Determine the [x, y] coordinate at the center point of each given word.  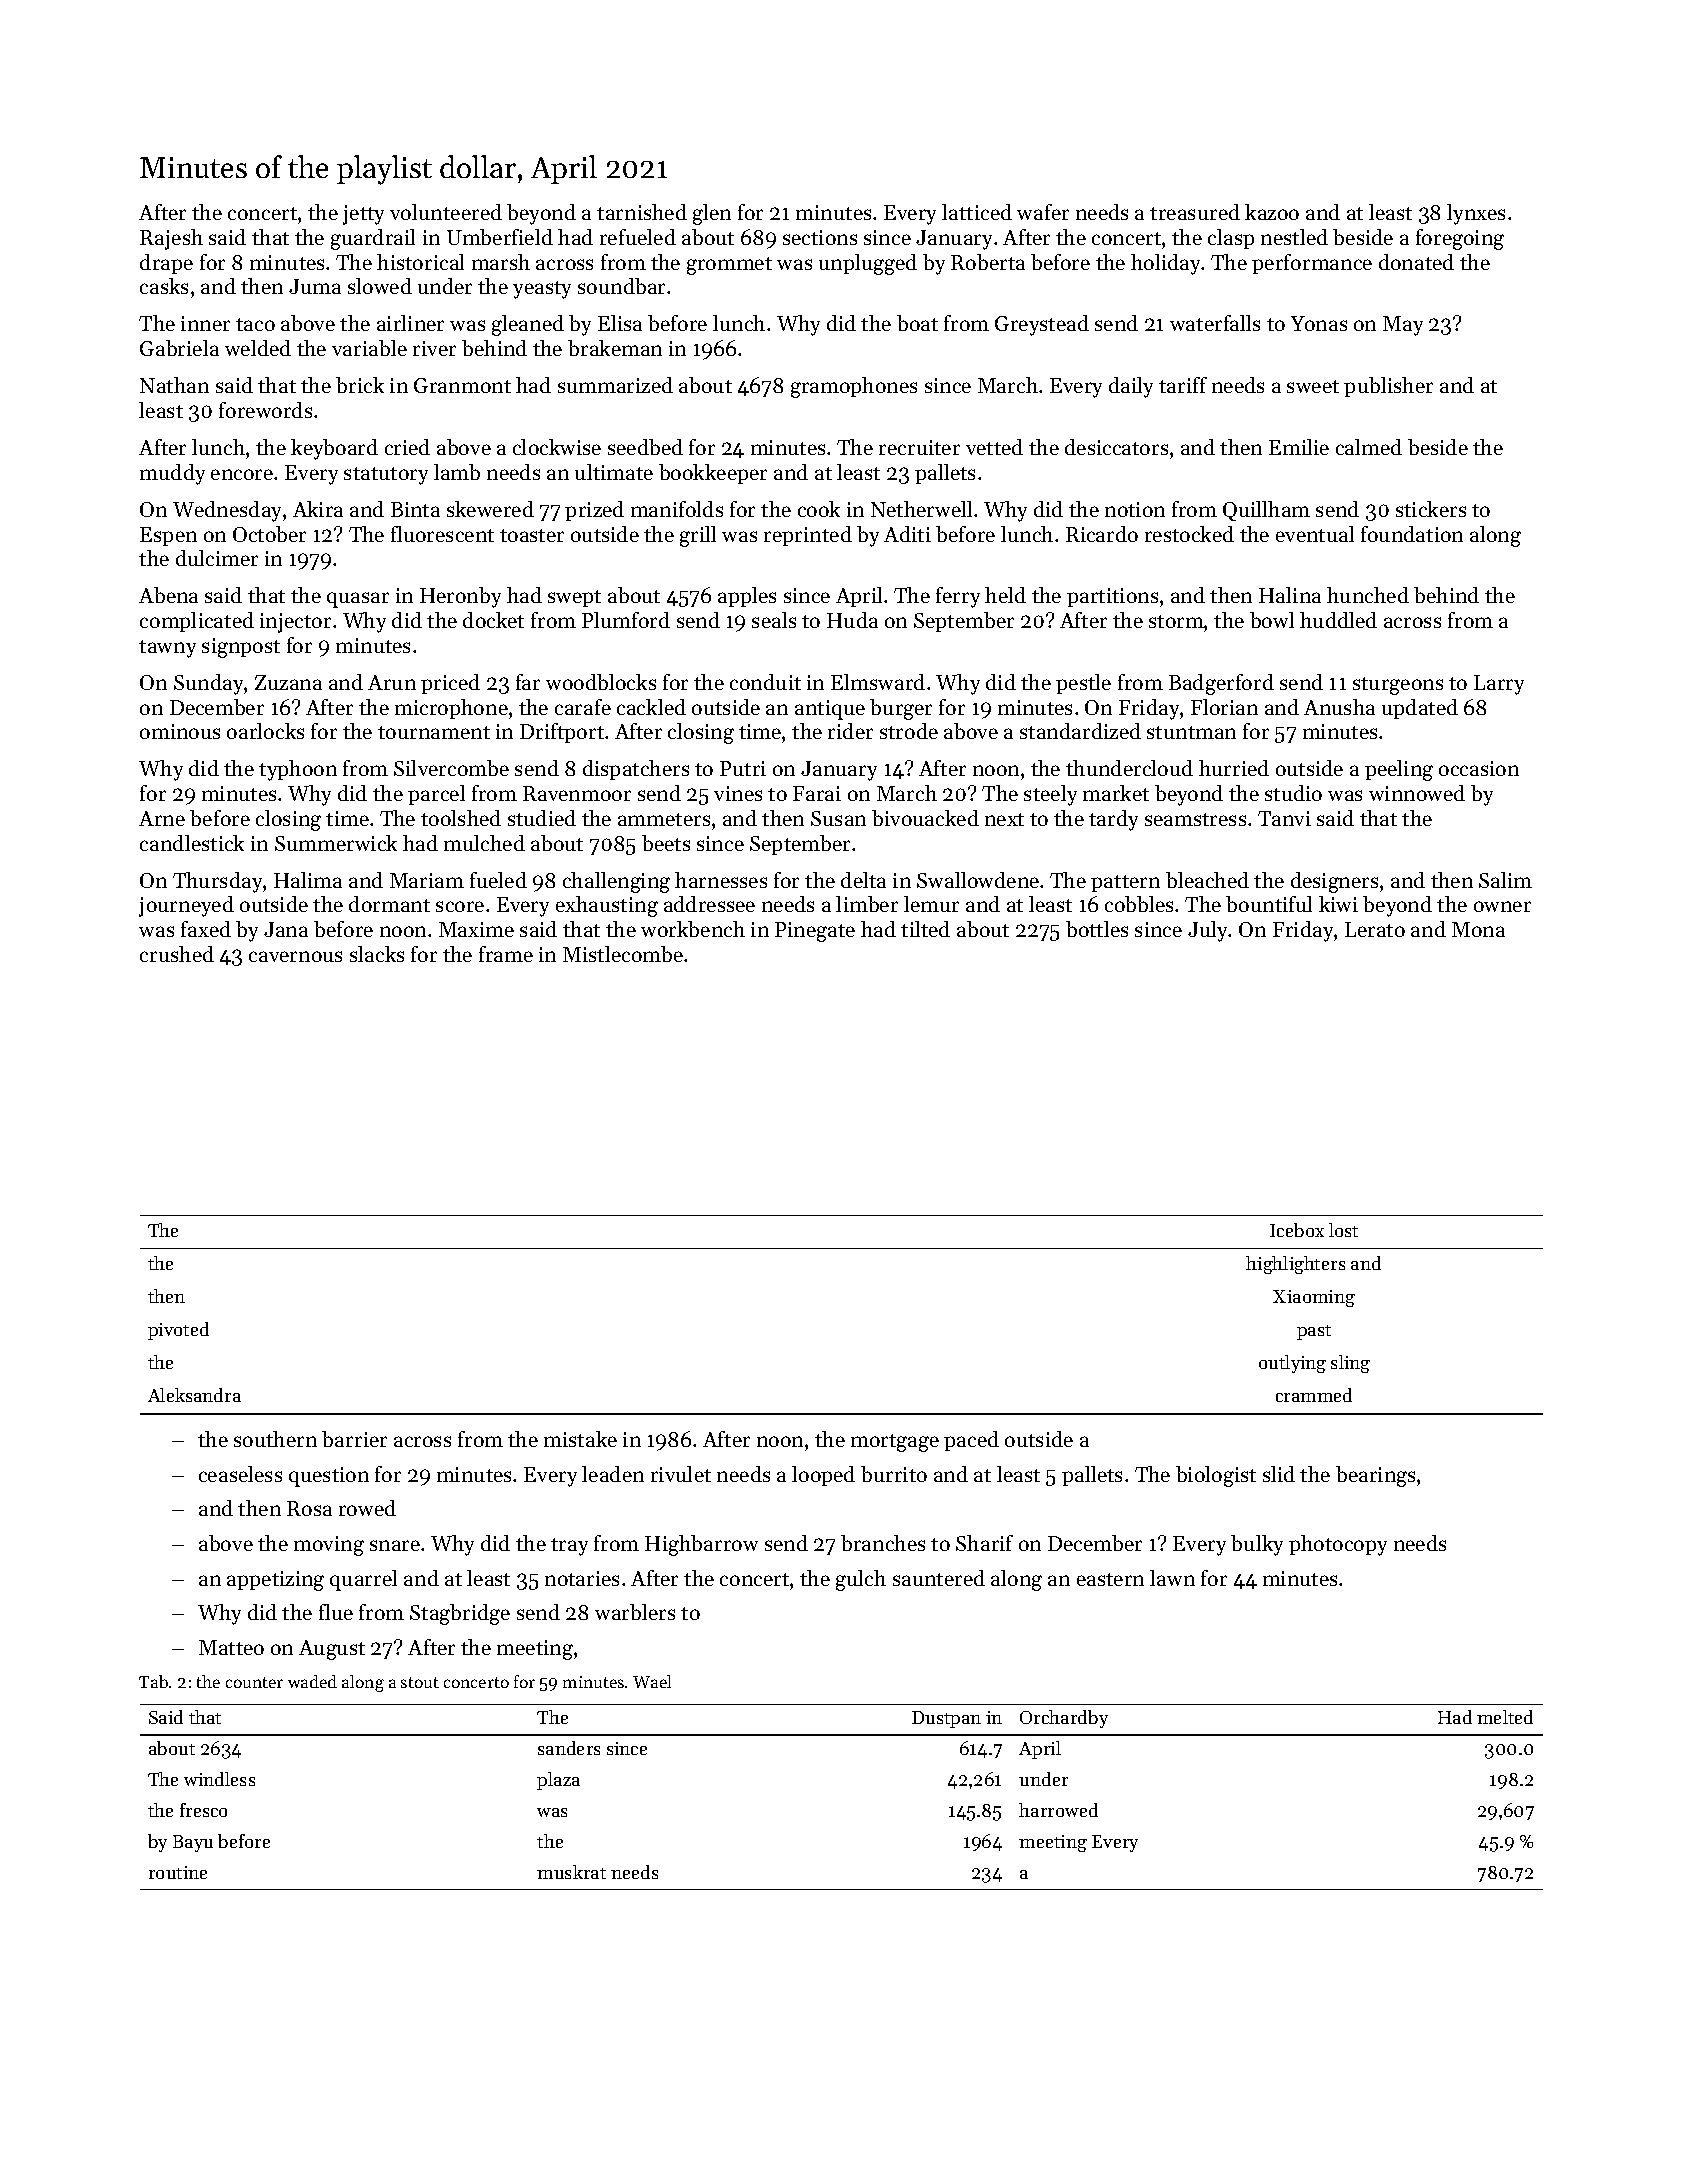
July [1208, 931]
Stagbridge [460, 1614]
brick [360, 385]
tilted [925, 929]
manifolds [677, 509]
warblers [635, 1612]
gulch [861, 1580]
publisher [1388, 387]
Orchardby [1064, 1719]
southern [275, 1439]
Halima [308, 880]
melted [1505, 1717]
